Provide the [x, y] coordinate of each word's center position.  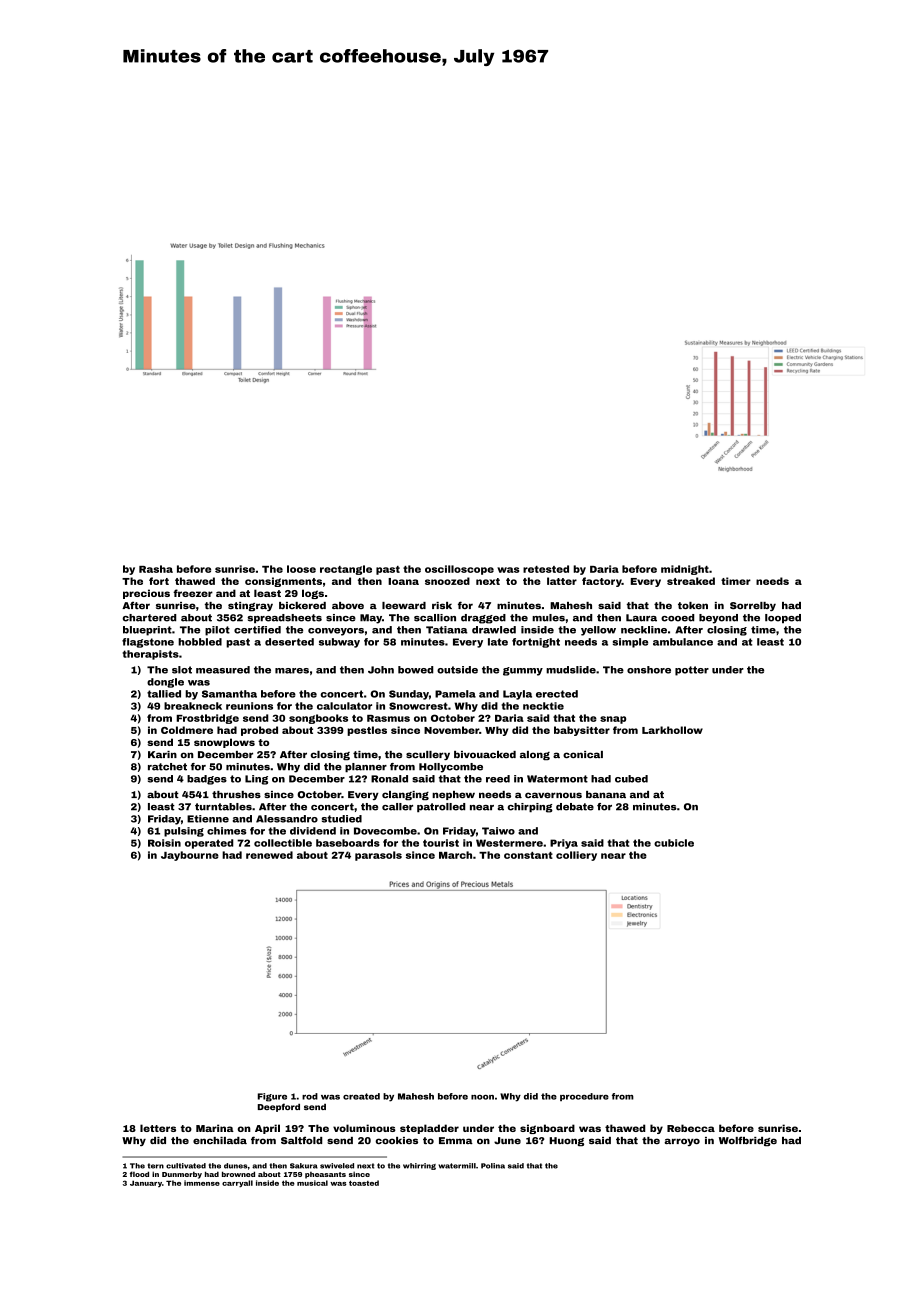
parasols [378, 856]
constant [528, 855]
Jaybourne [190, 856]
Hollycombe [451, 768]
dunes [236, 1166]
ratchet [167, 767]
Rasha [156, 569]
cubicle [674, 843]
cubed [631, 779]
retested [546, 569]
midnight [685, 570]
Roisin [164, 843]
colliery [576, 856]
